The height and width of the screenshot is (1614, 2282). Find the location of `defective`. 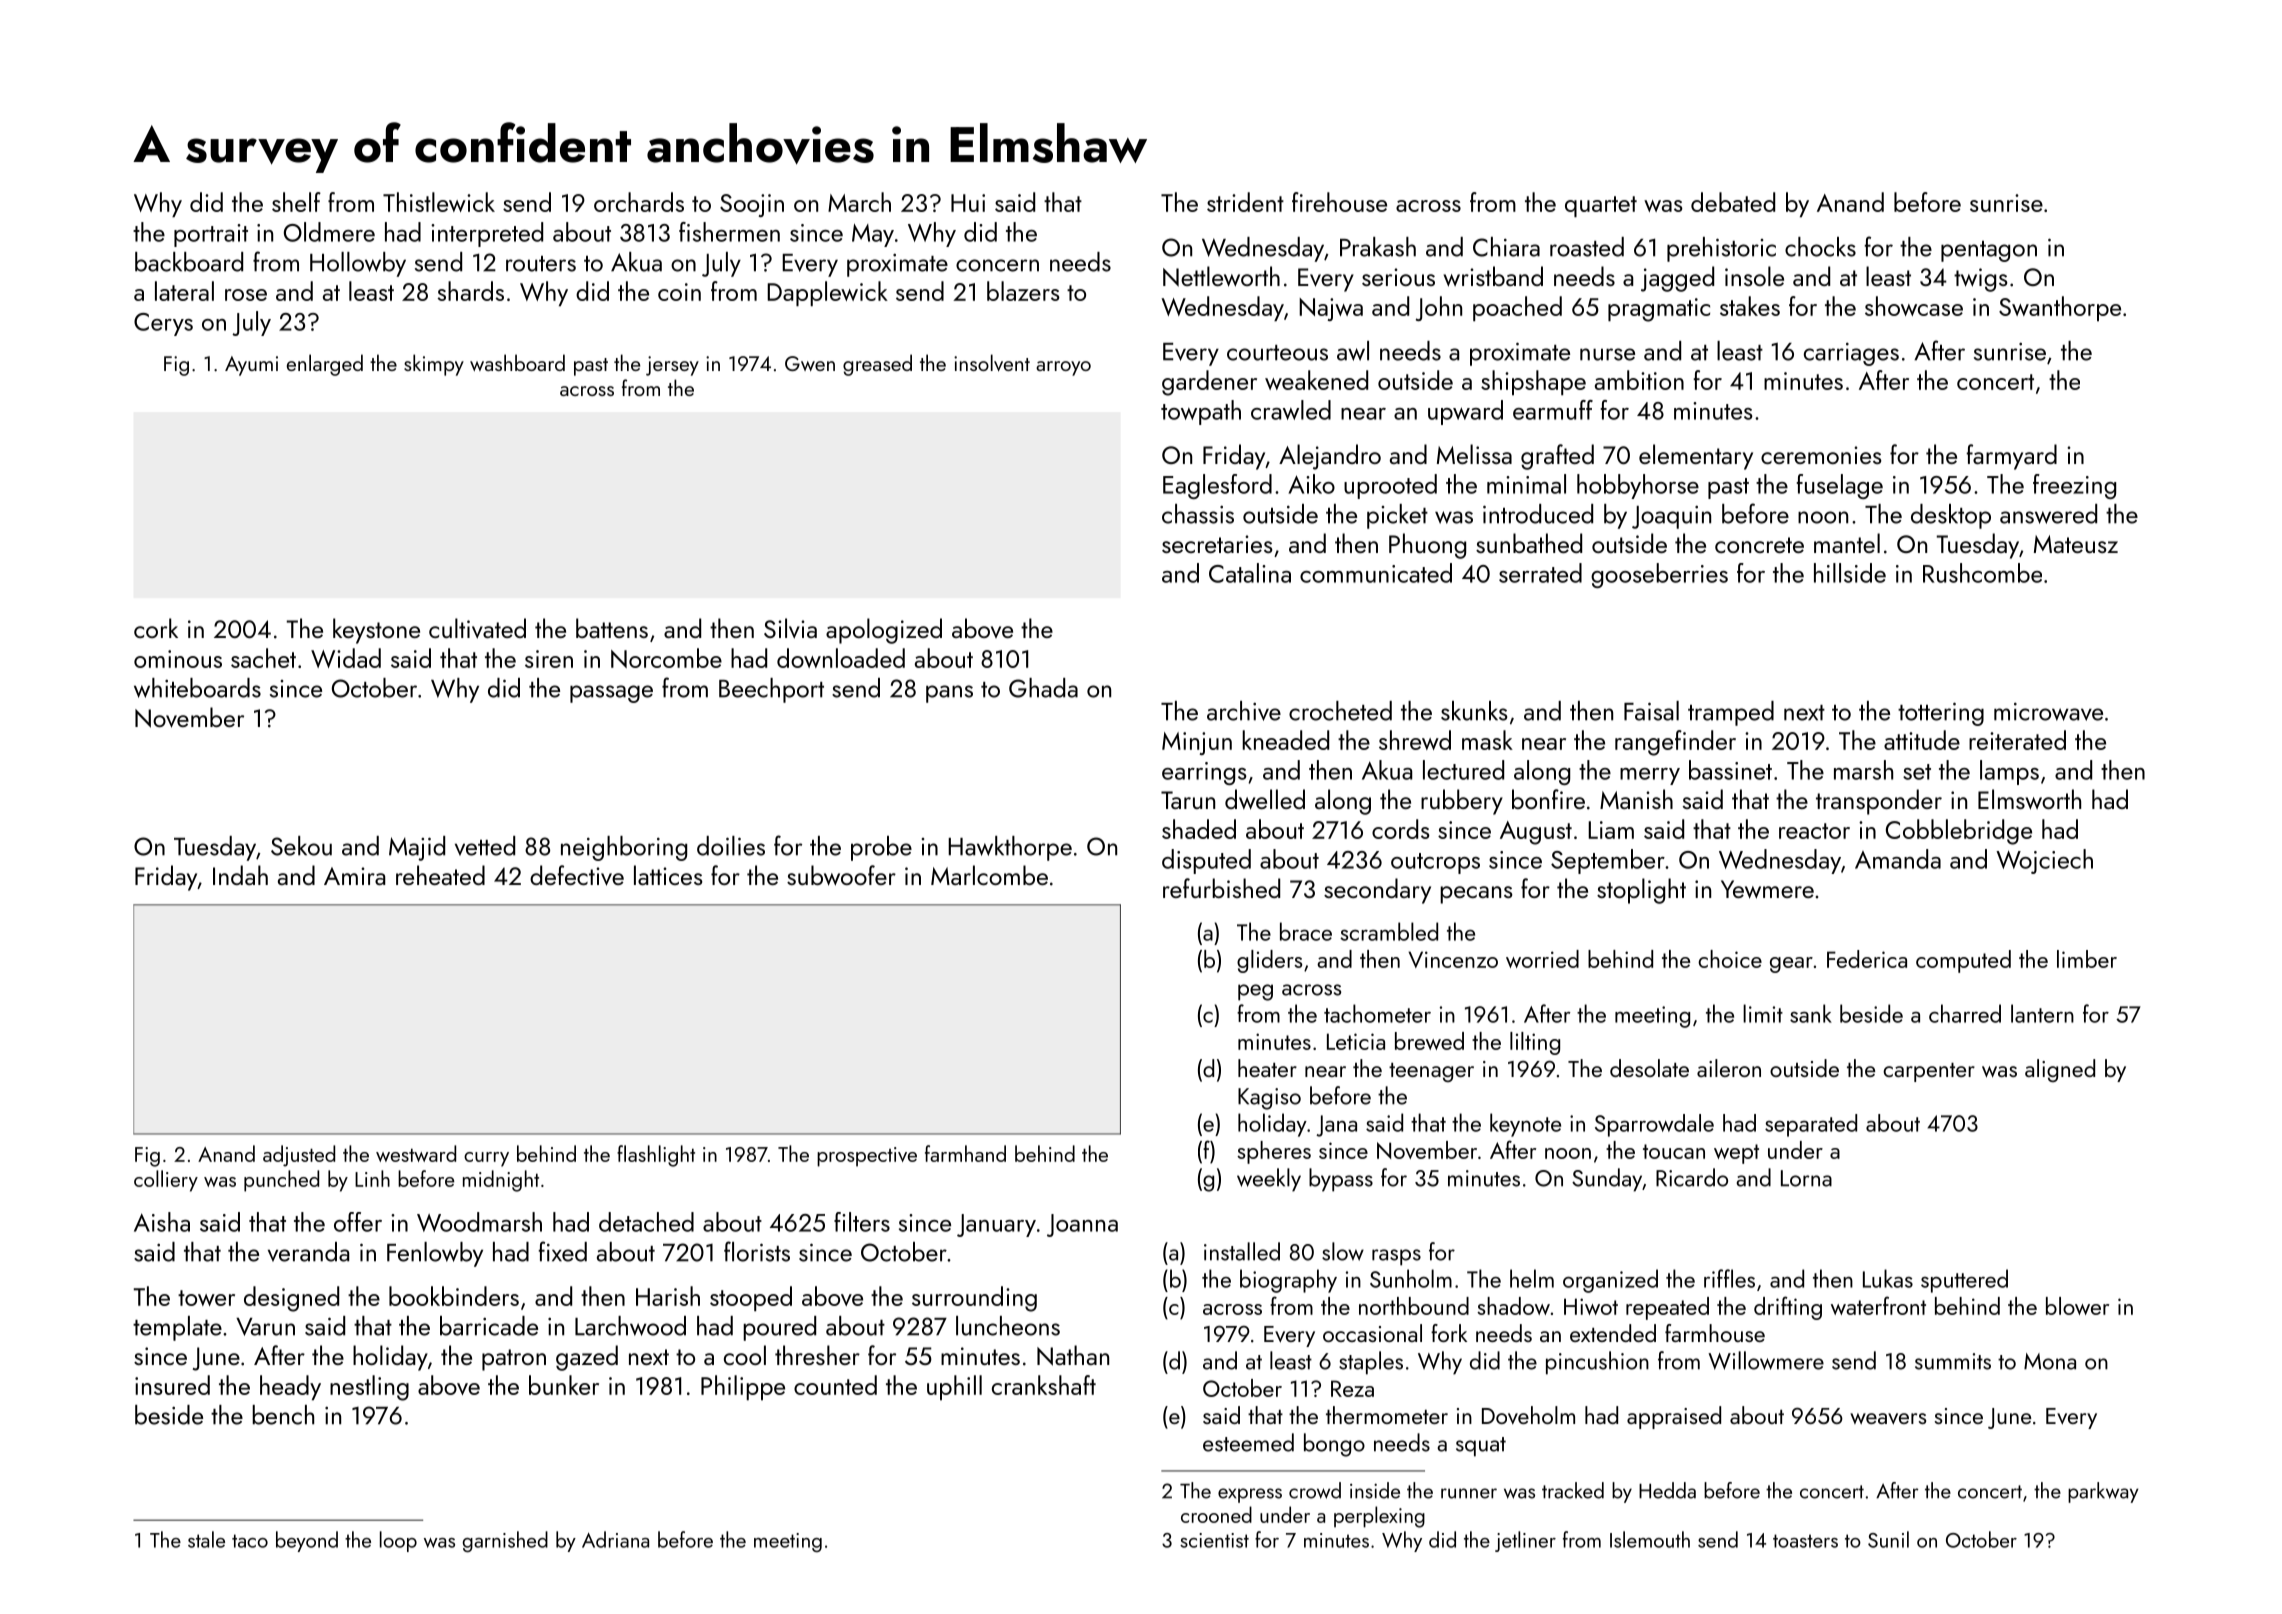

defective is located at coordinates (577, 875).
